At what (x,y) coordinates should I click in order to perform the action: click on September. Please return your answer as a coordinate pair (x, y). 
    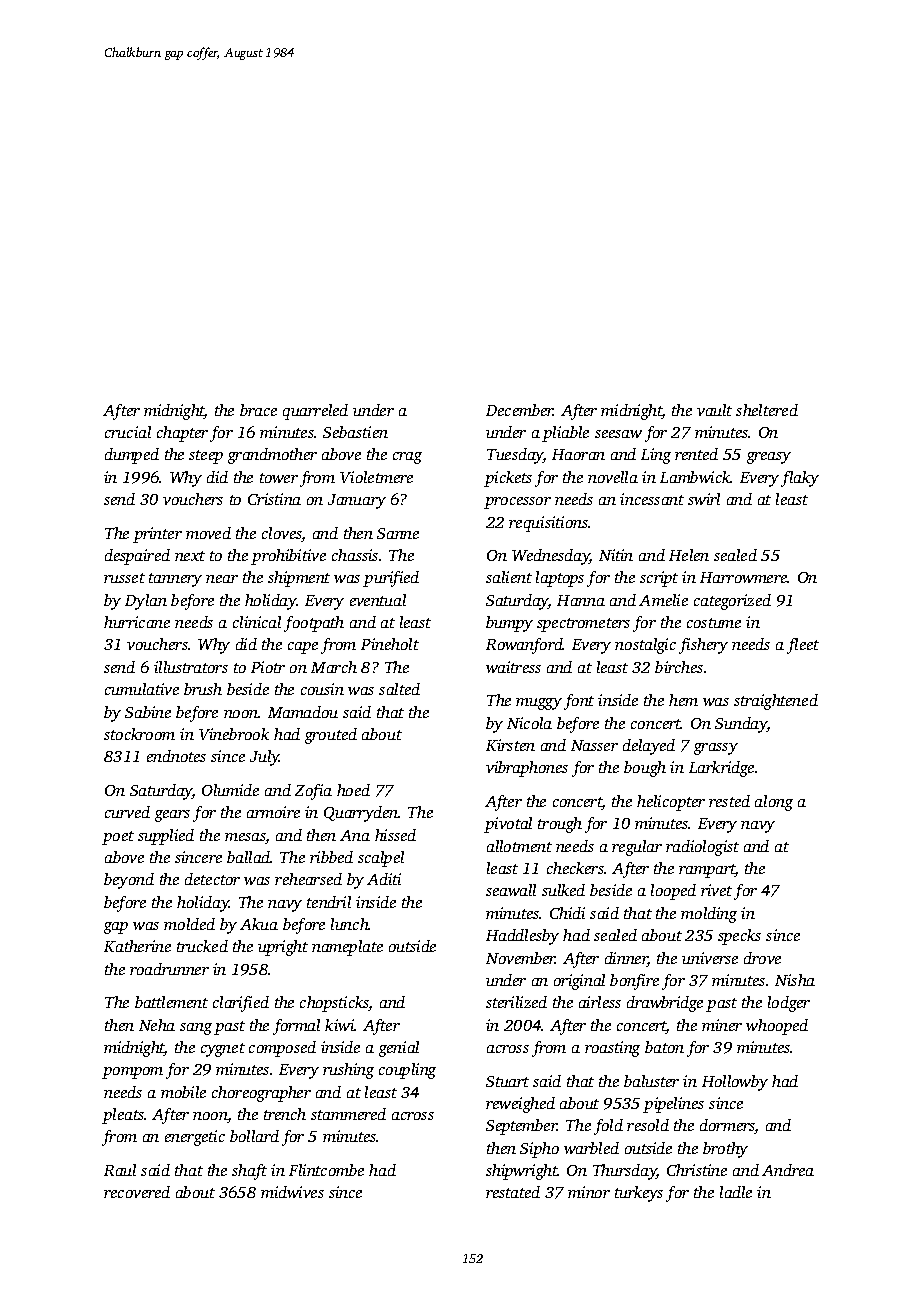
    Looking at the image, I should click on (521, 1127).
